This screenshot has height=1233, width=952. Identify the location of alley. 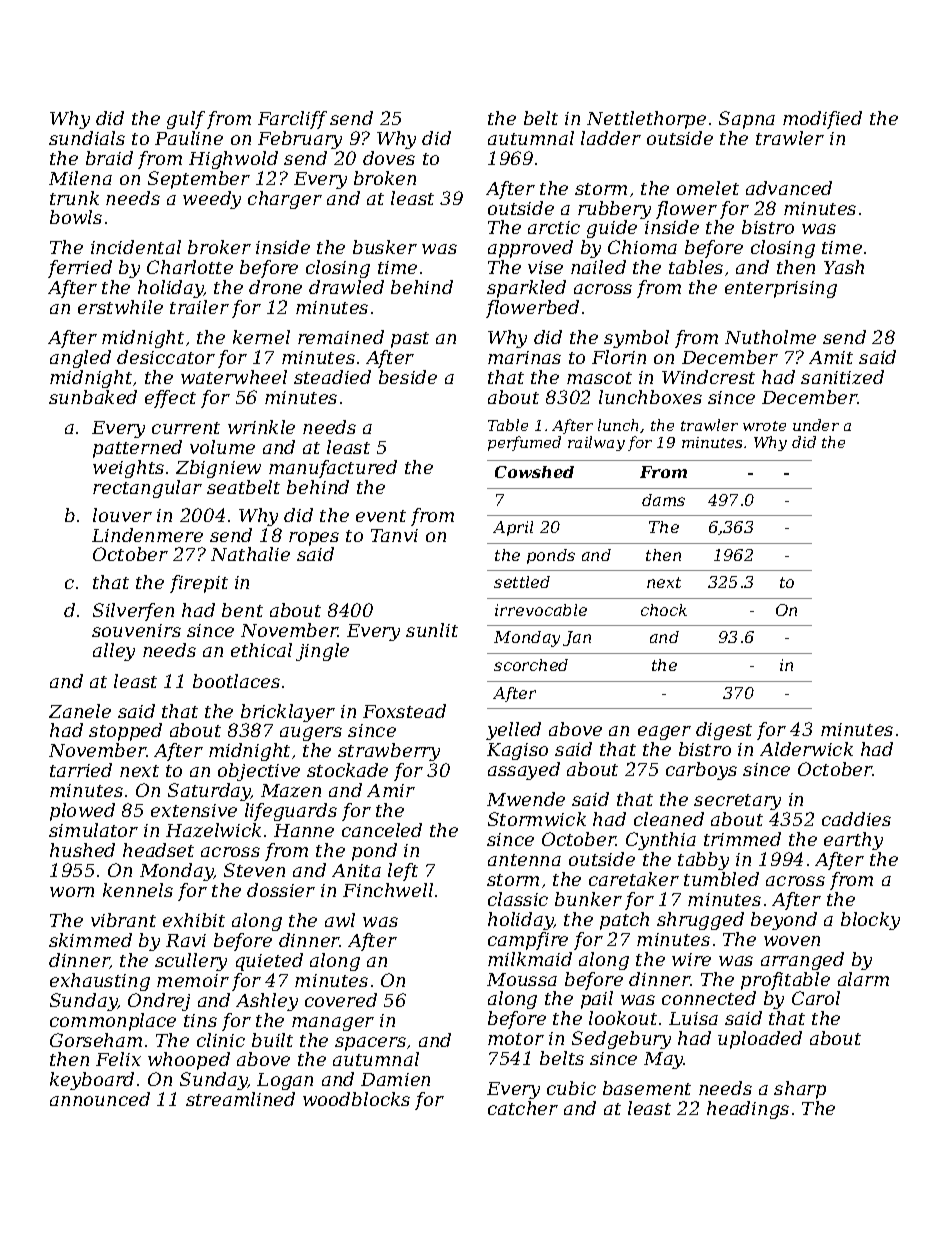
(114, 652).
